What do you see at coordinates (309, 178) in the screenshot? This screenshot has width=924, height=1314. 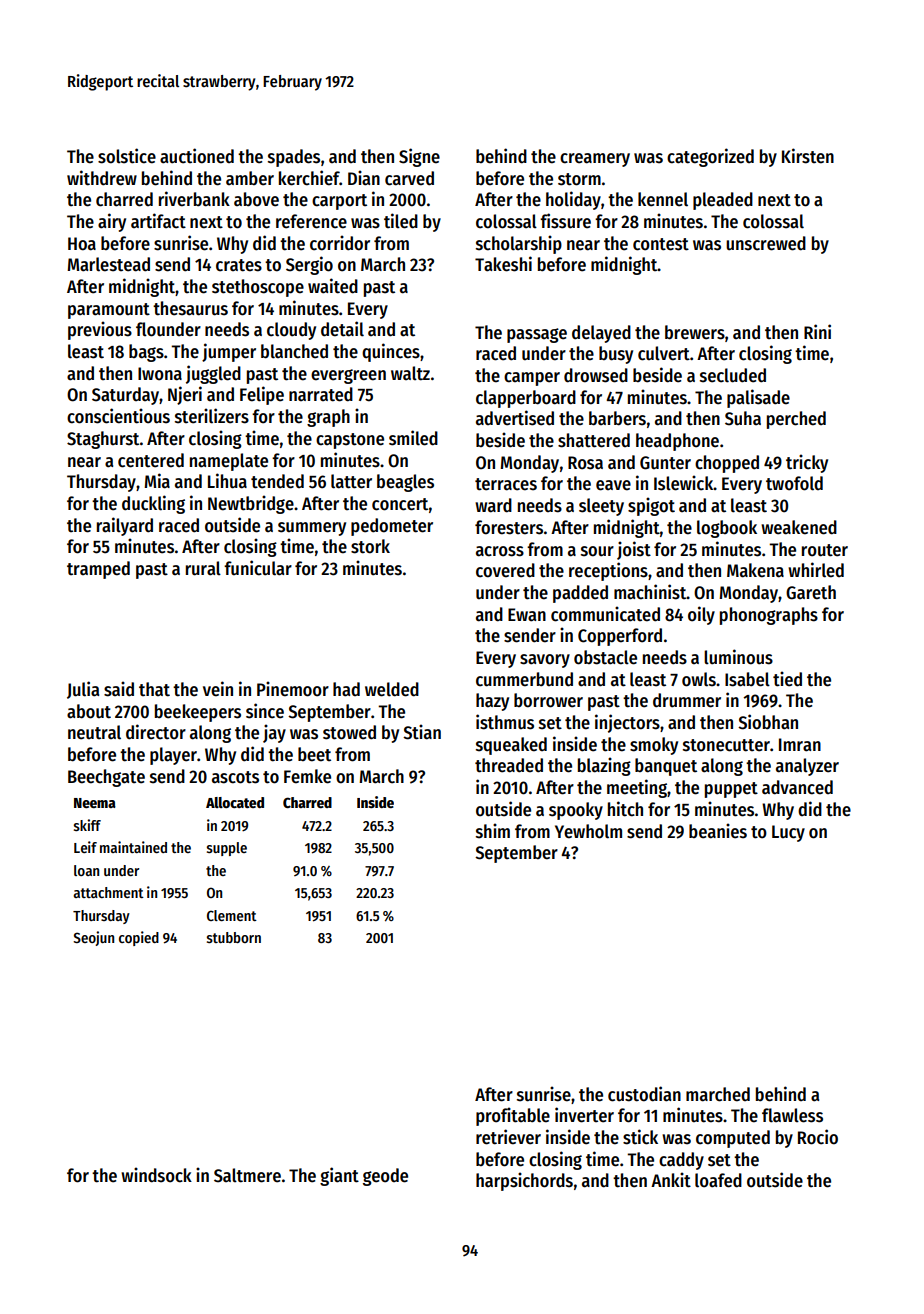 I see `kerchief` at bounding box center [309, 178].
